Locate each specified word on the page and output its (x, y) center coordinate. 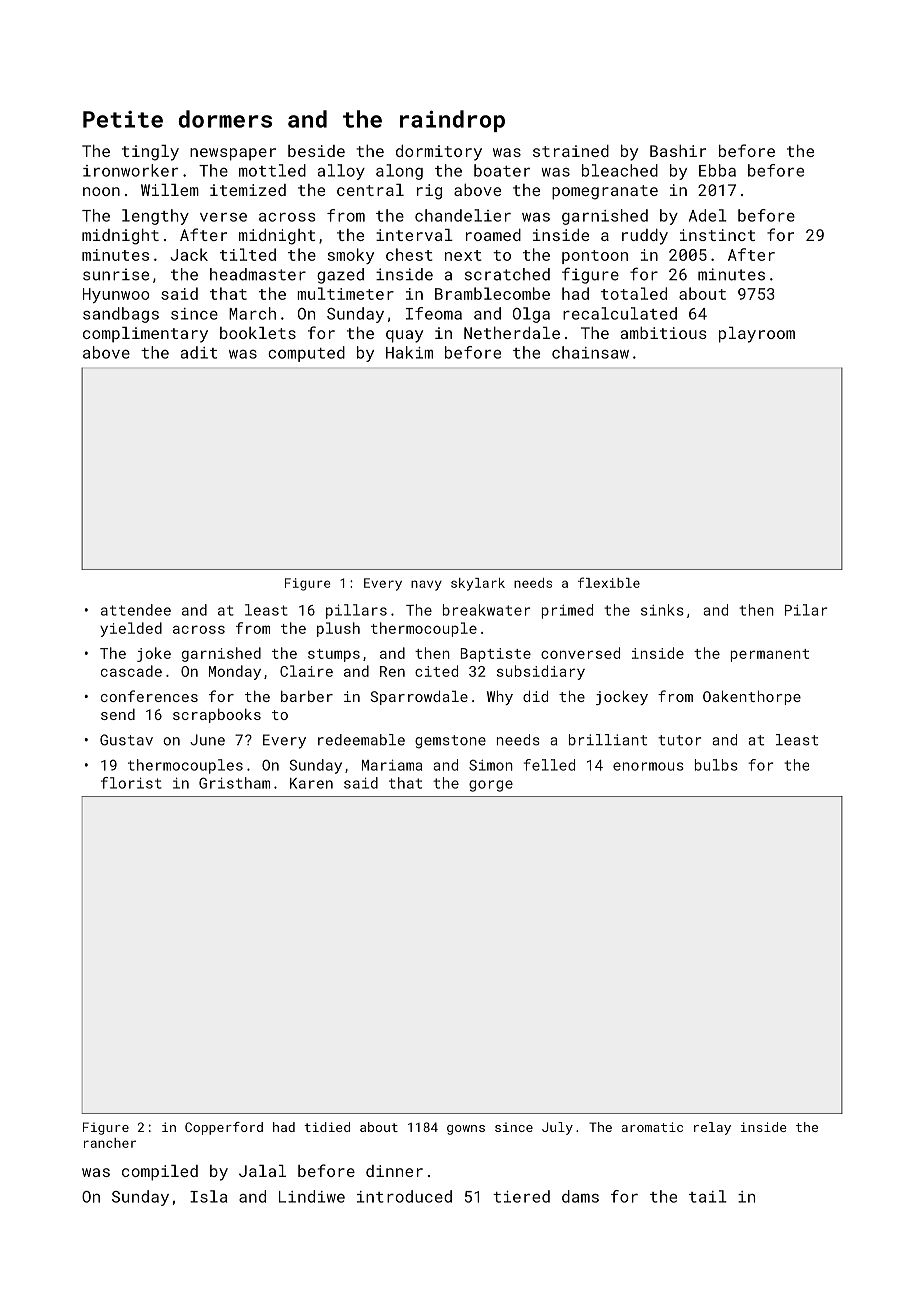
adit (199, 352)
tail (708, 1196)
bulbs (716, 765)
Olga (531, 315)
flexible (609, 582)
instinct (717, 235)
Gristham (234, 783)
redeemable (361, 740)
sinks (662, 610)
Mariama (392, 765)
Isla (208, 1196)
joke (154, 654)
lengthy (155, 217)
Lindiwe (312, 1196)
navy (426, 585)
